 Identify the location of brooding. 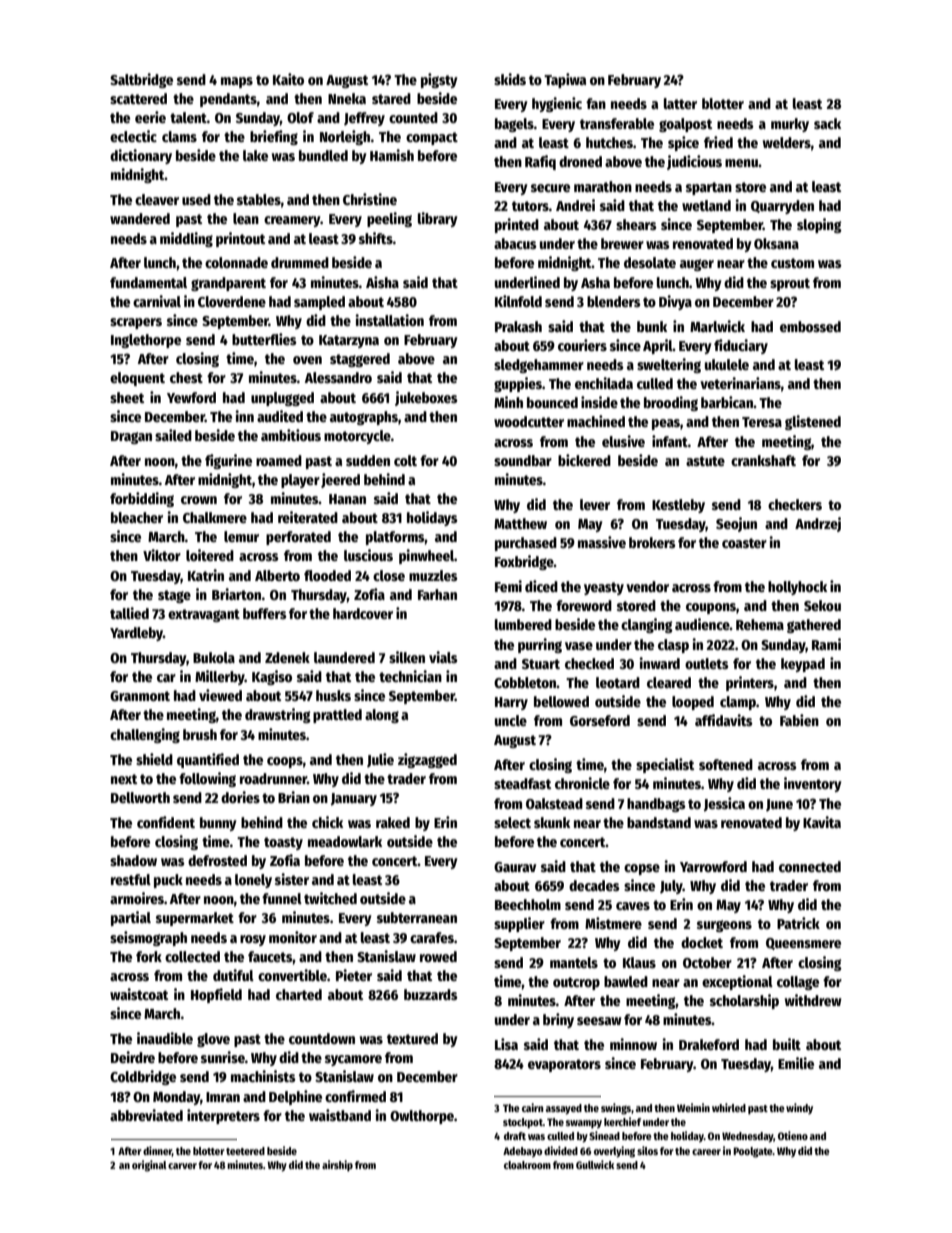
(671, 403).
